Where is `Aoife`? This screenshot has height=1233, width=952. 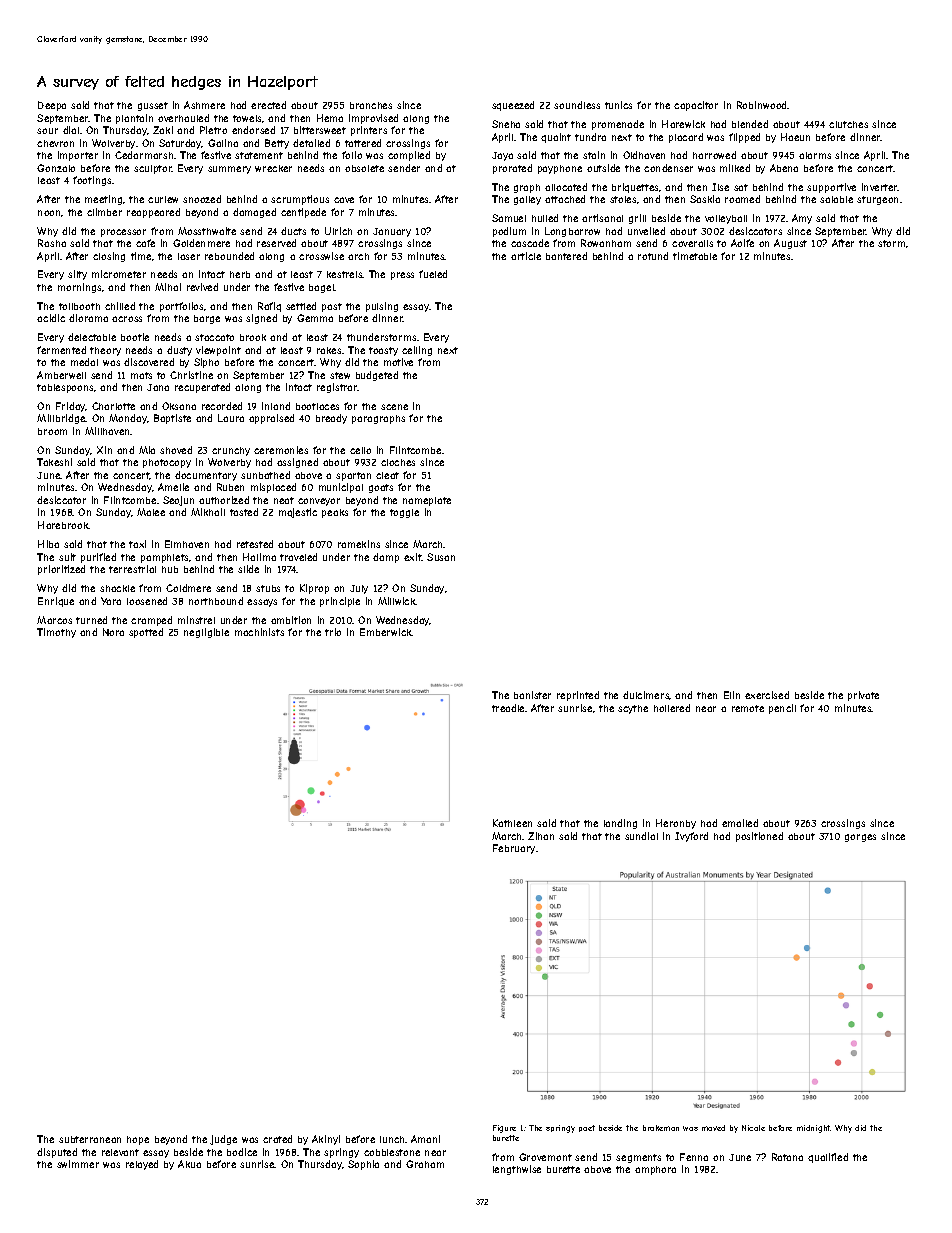
Aoife is located at coordinates (742, 243).
